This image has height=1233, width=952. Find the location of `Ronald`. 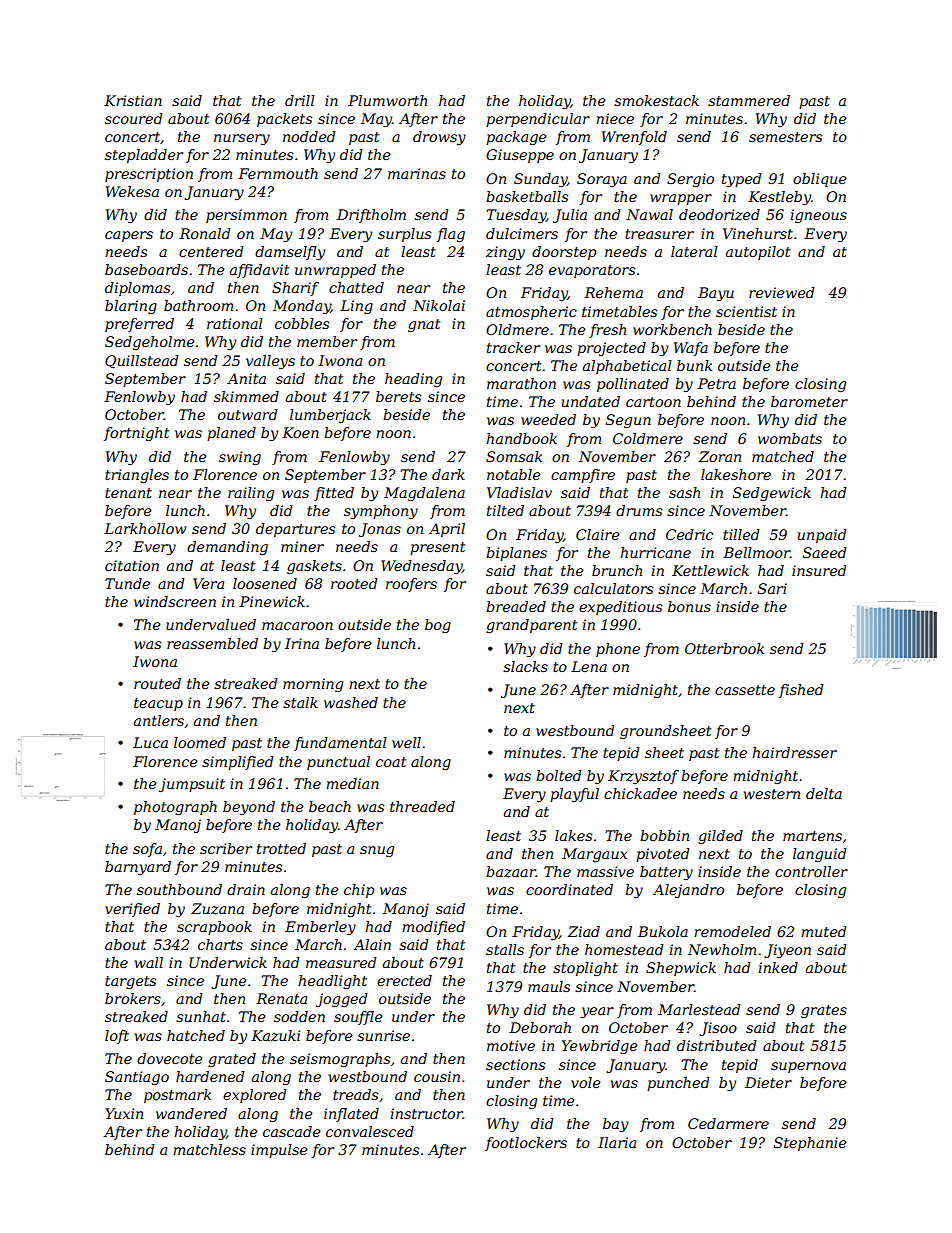

Ronald is located at coordinates (205, 233).
